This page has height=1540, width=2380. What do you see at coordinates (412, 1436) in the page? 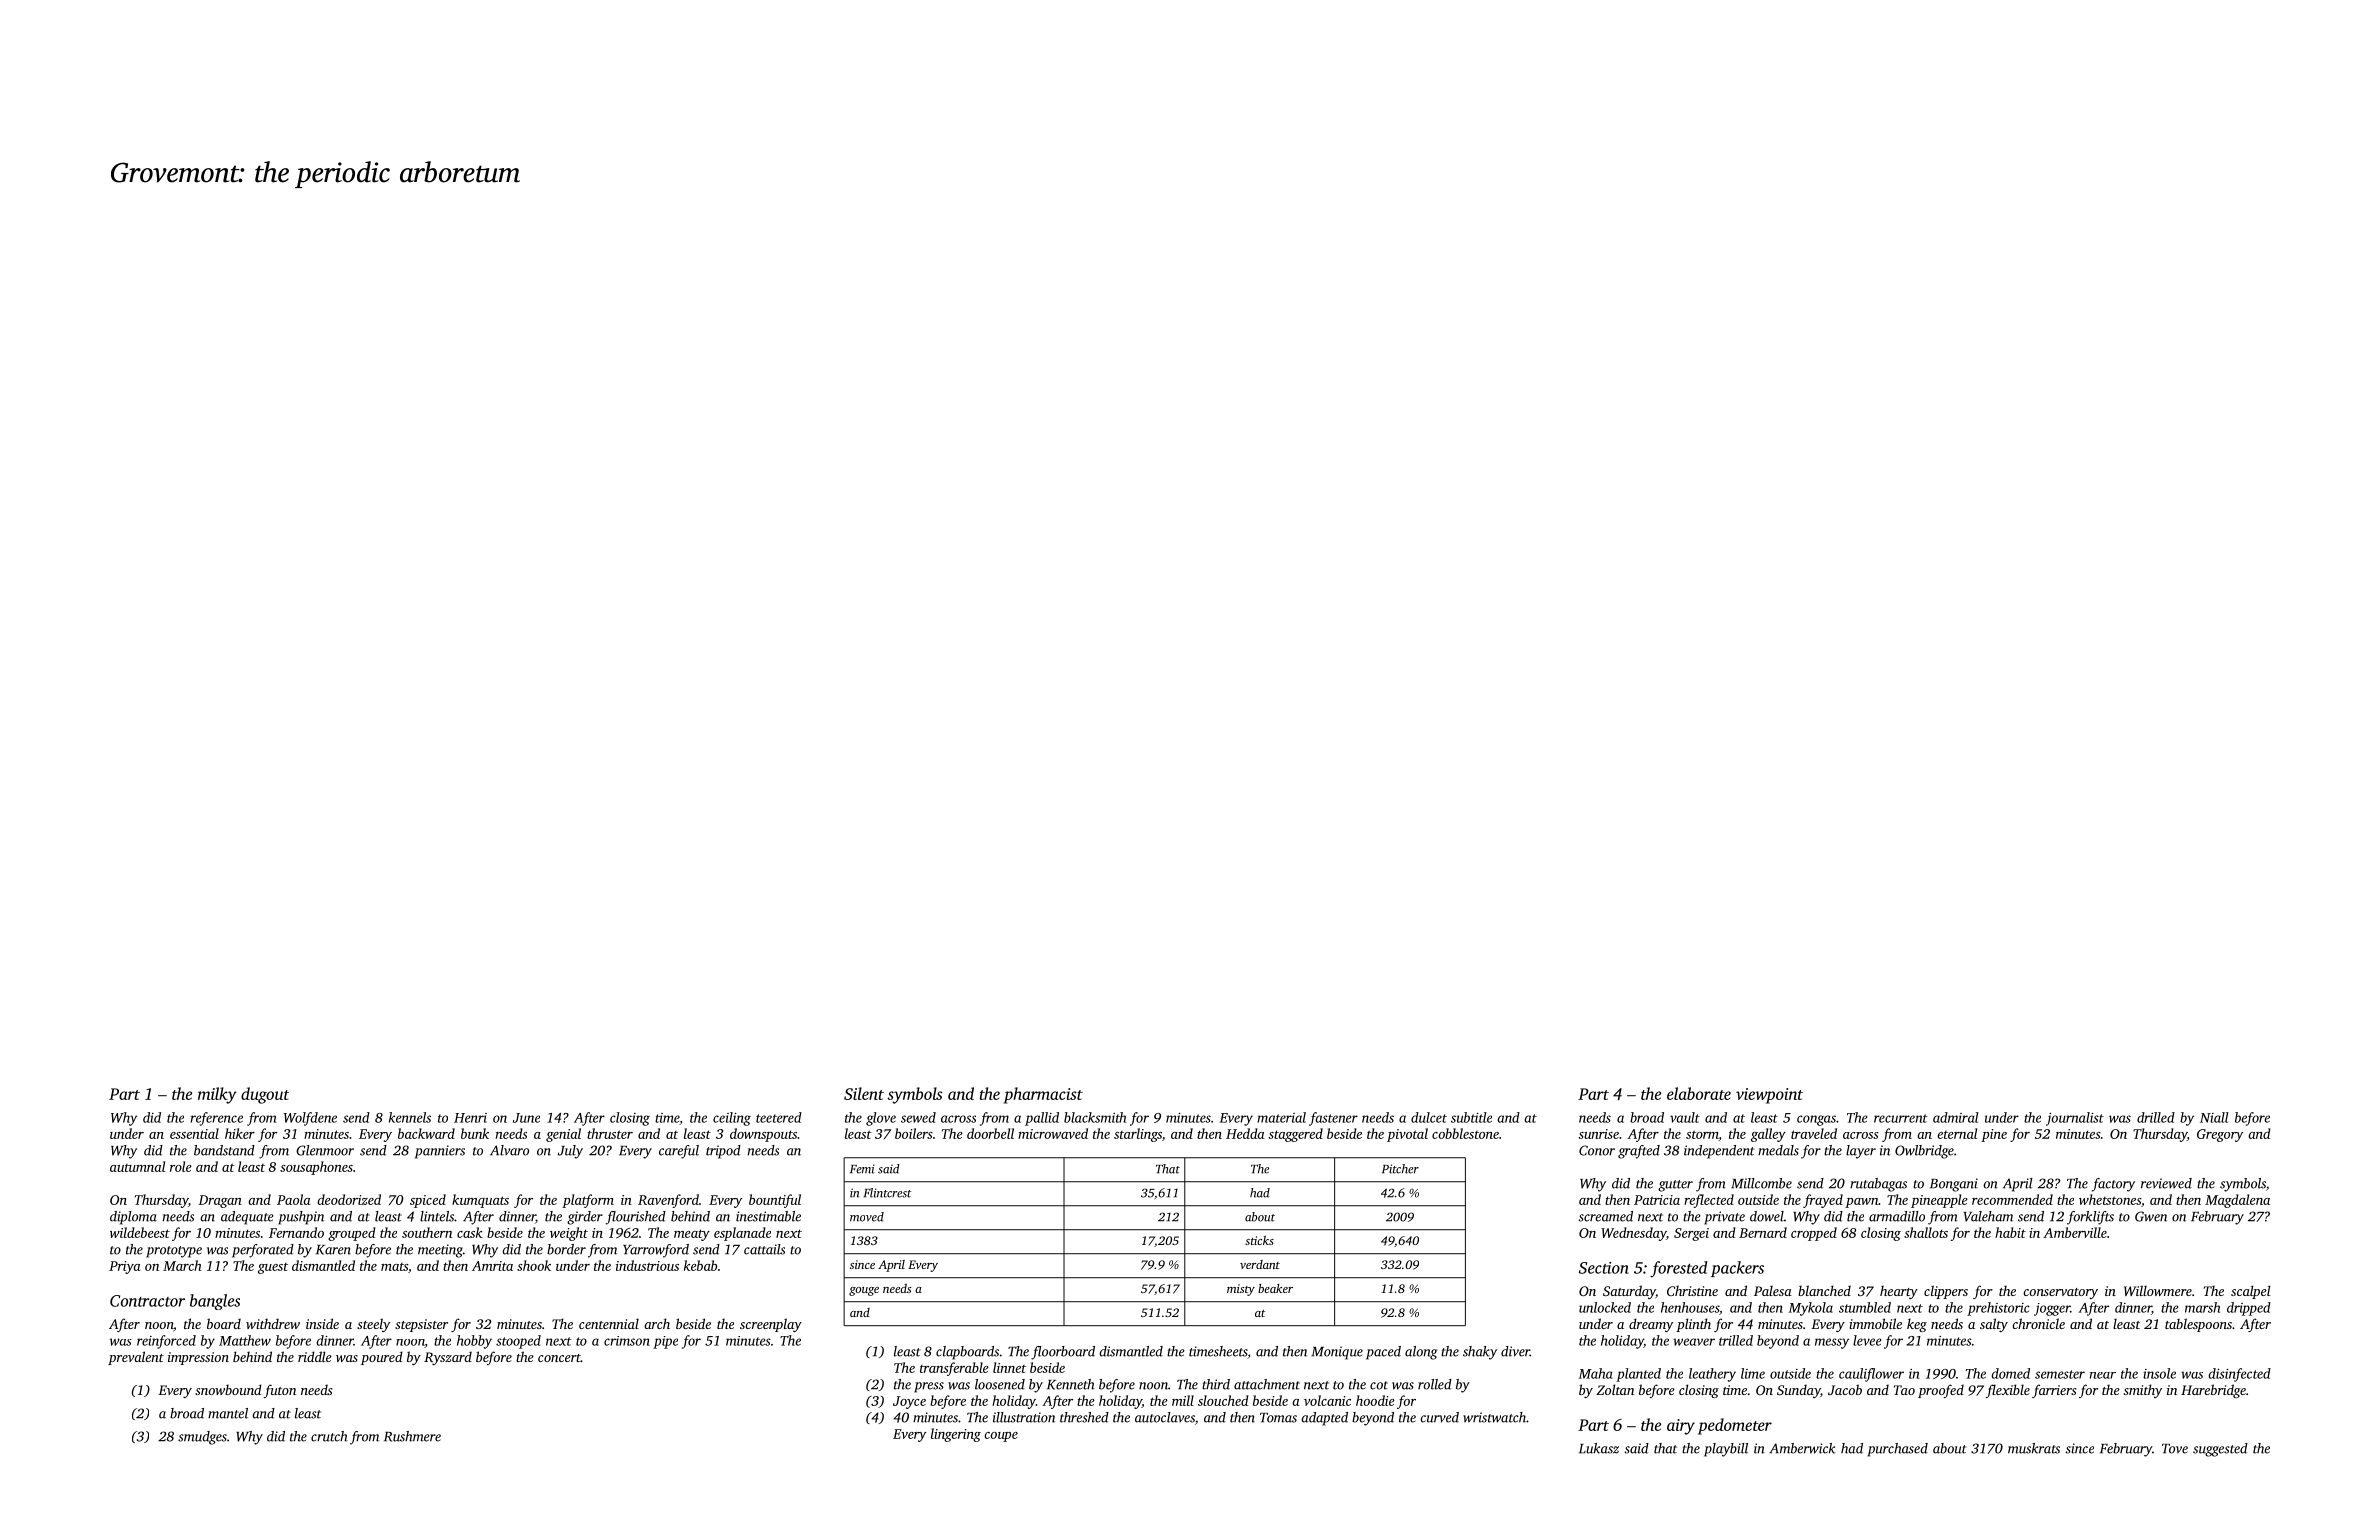
I see `Rushmere` at bounding box center [412, 1436].
